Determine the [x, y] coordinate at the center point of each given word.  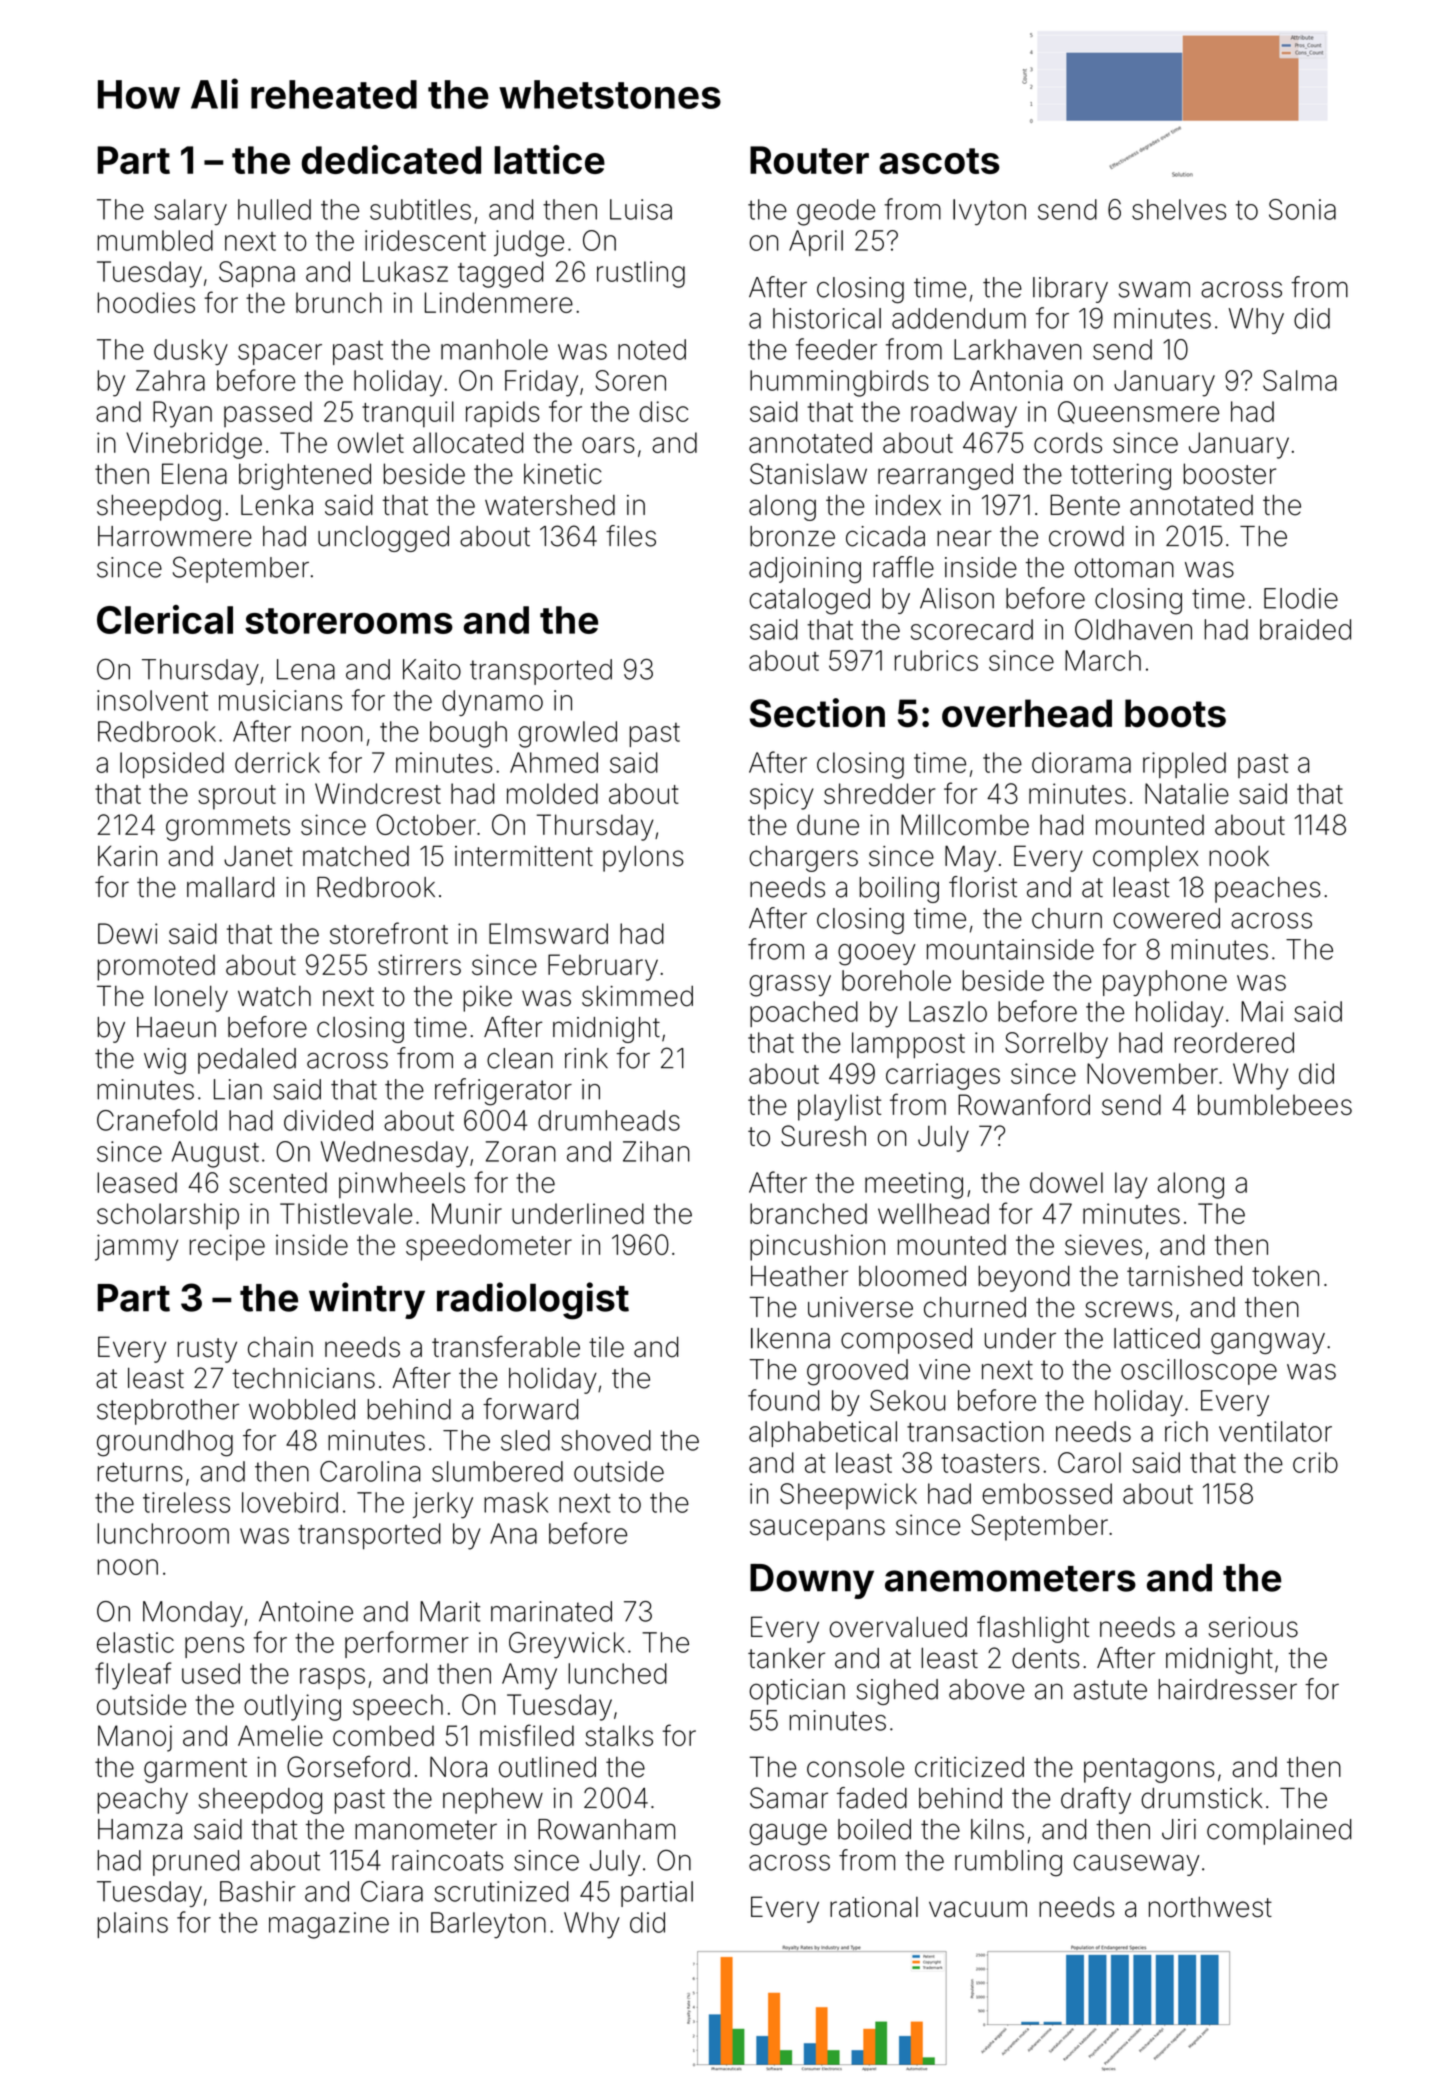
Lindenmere [499, 302]
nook [1239, 856]
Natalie [1187, 793]
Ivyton [989, 212]
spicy [781, 796]
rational [874, 1907]
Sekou [907, 1400]
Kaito [432, 669]
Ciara [392, 1891]
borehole [896, 980]
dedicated [391, 159]
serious [1253, 1627]
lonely [191, 998]
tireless [186, 1502]
